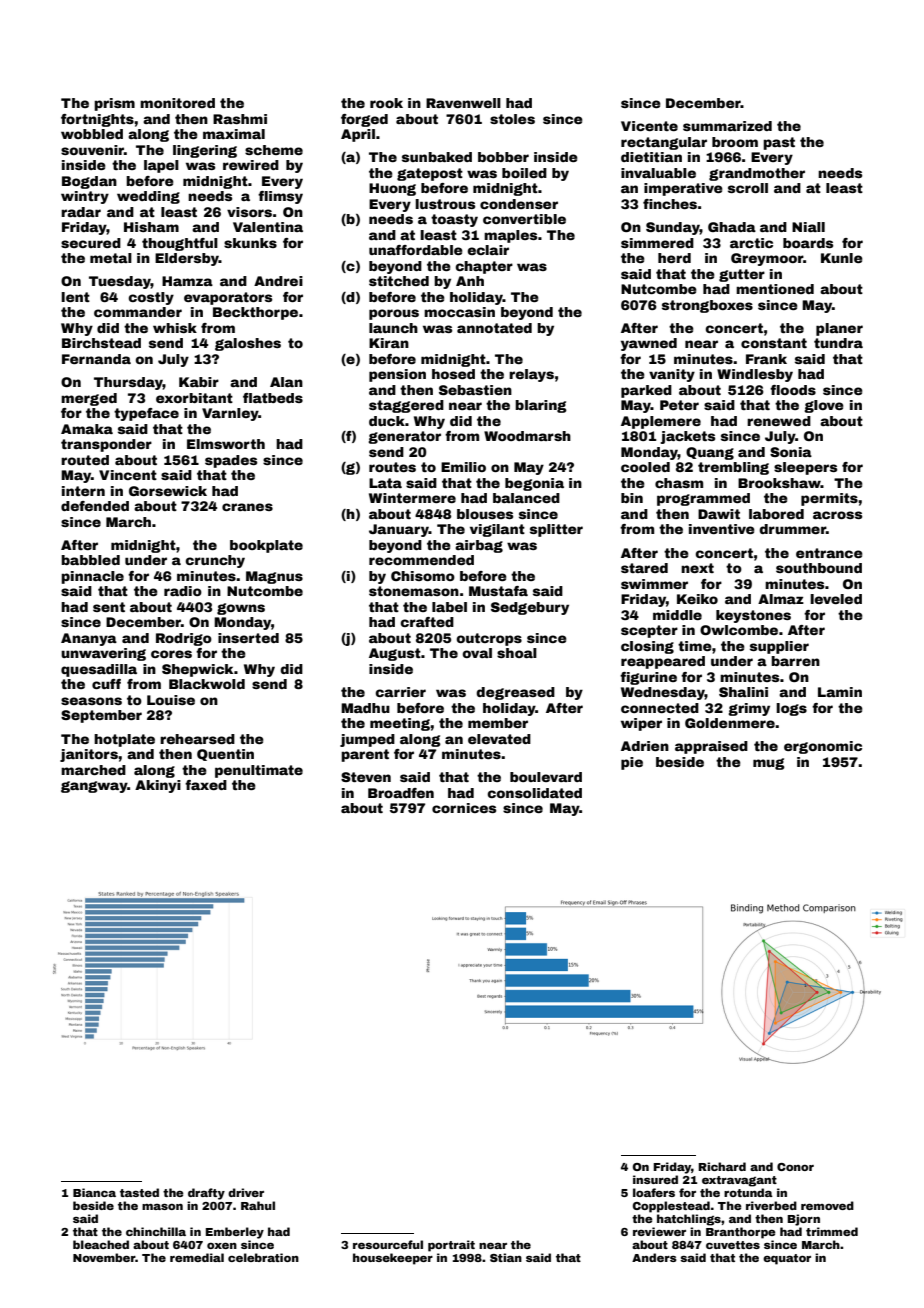 The image size is (924, 1308). Describe the element at coordinates (258, 1205) in the screenshot. I see `Rahul` at that location.
